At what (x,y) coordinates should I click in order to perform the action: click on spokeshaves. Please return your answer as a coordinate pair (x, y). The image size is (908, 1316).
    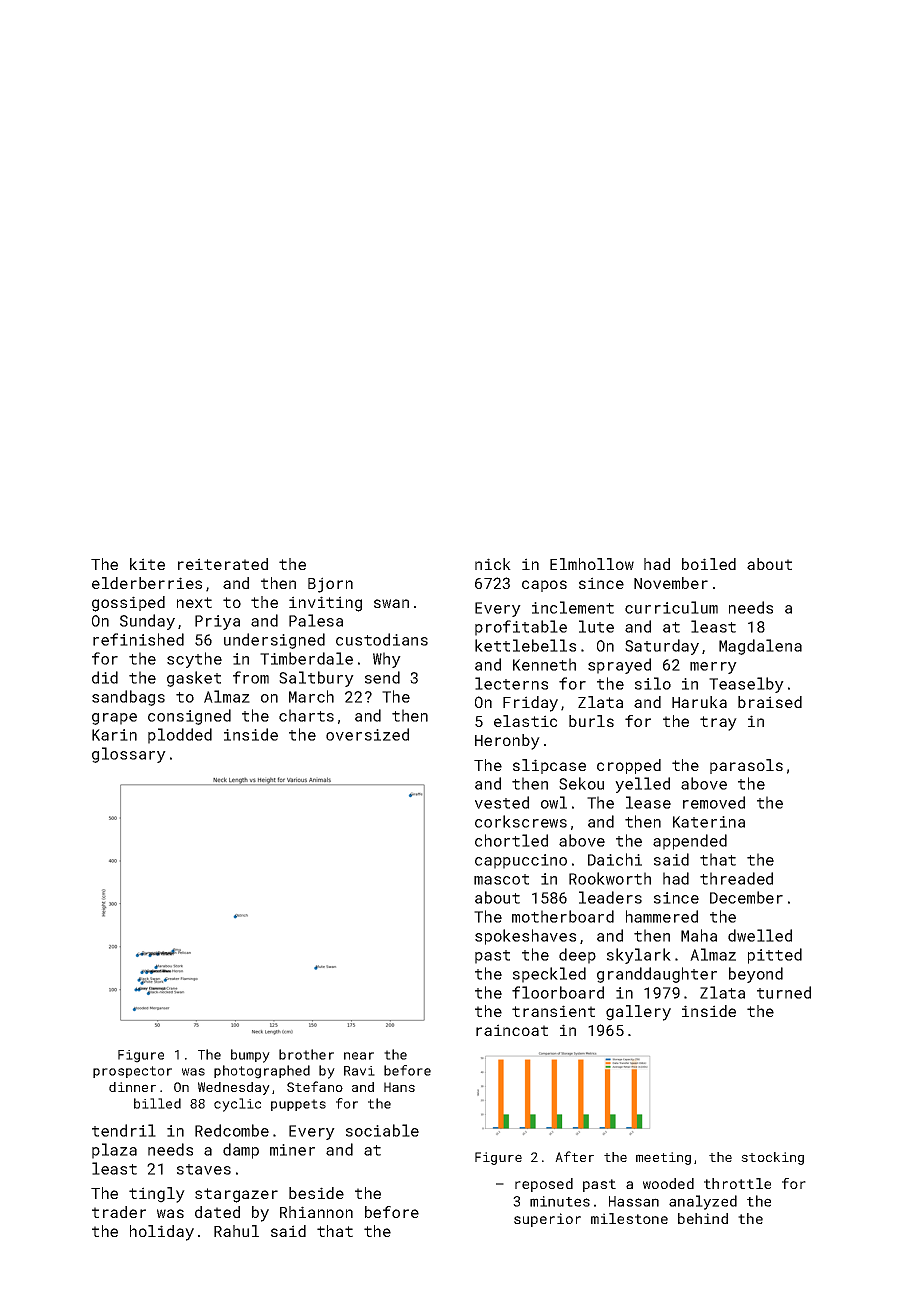
    Looking at the image, I should click on (525, 937).
